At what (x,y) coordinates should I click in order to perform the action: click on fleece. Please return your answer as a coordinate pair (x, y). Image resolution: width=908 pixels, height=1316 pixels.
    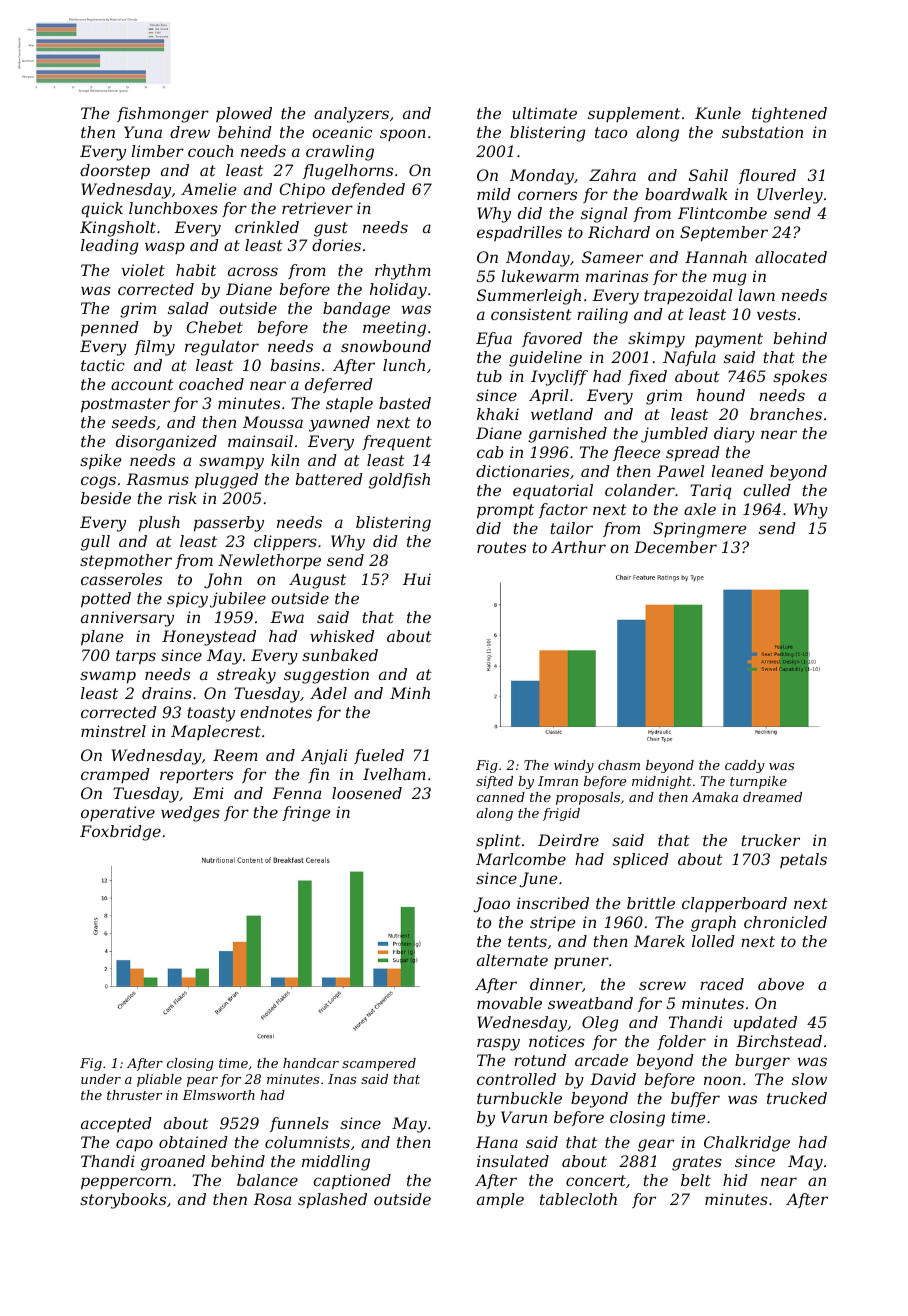
    Looking at the image, I should click on (636, 453).
